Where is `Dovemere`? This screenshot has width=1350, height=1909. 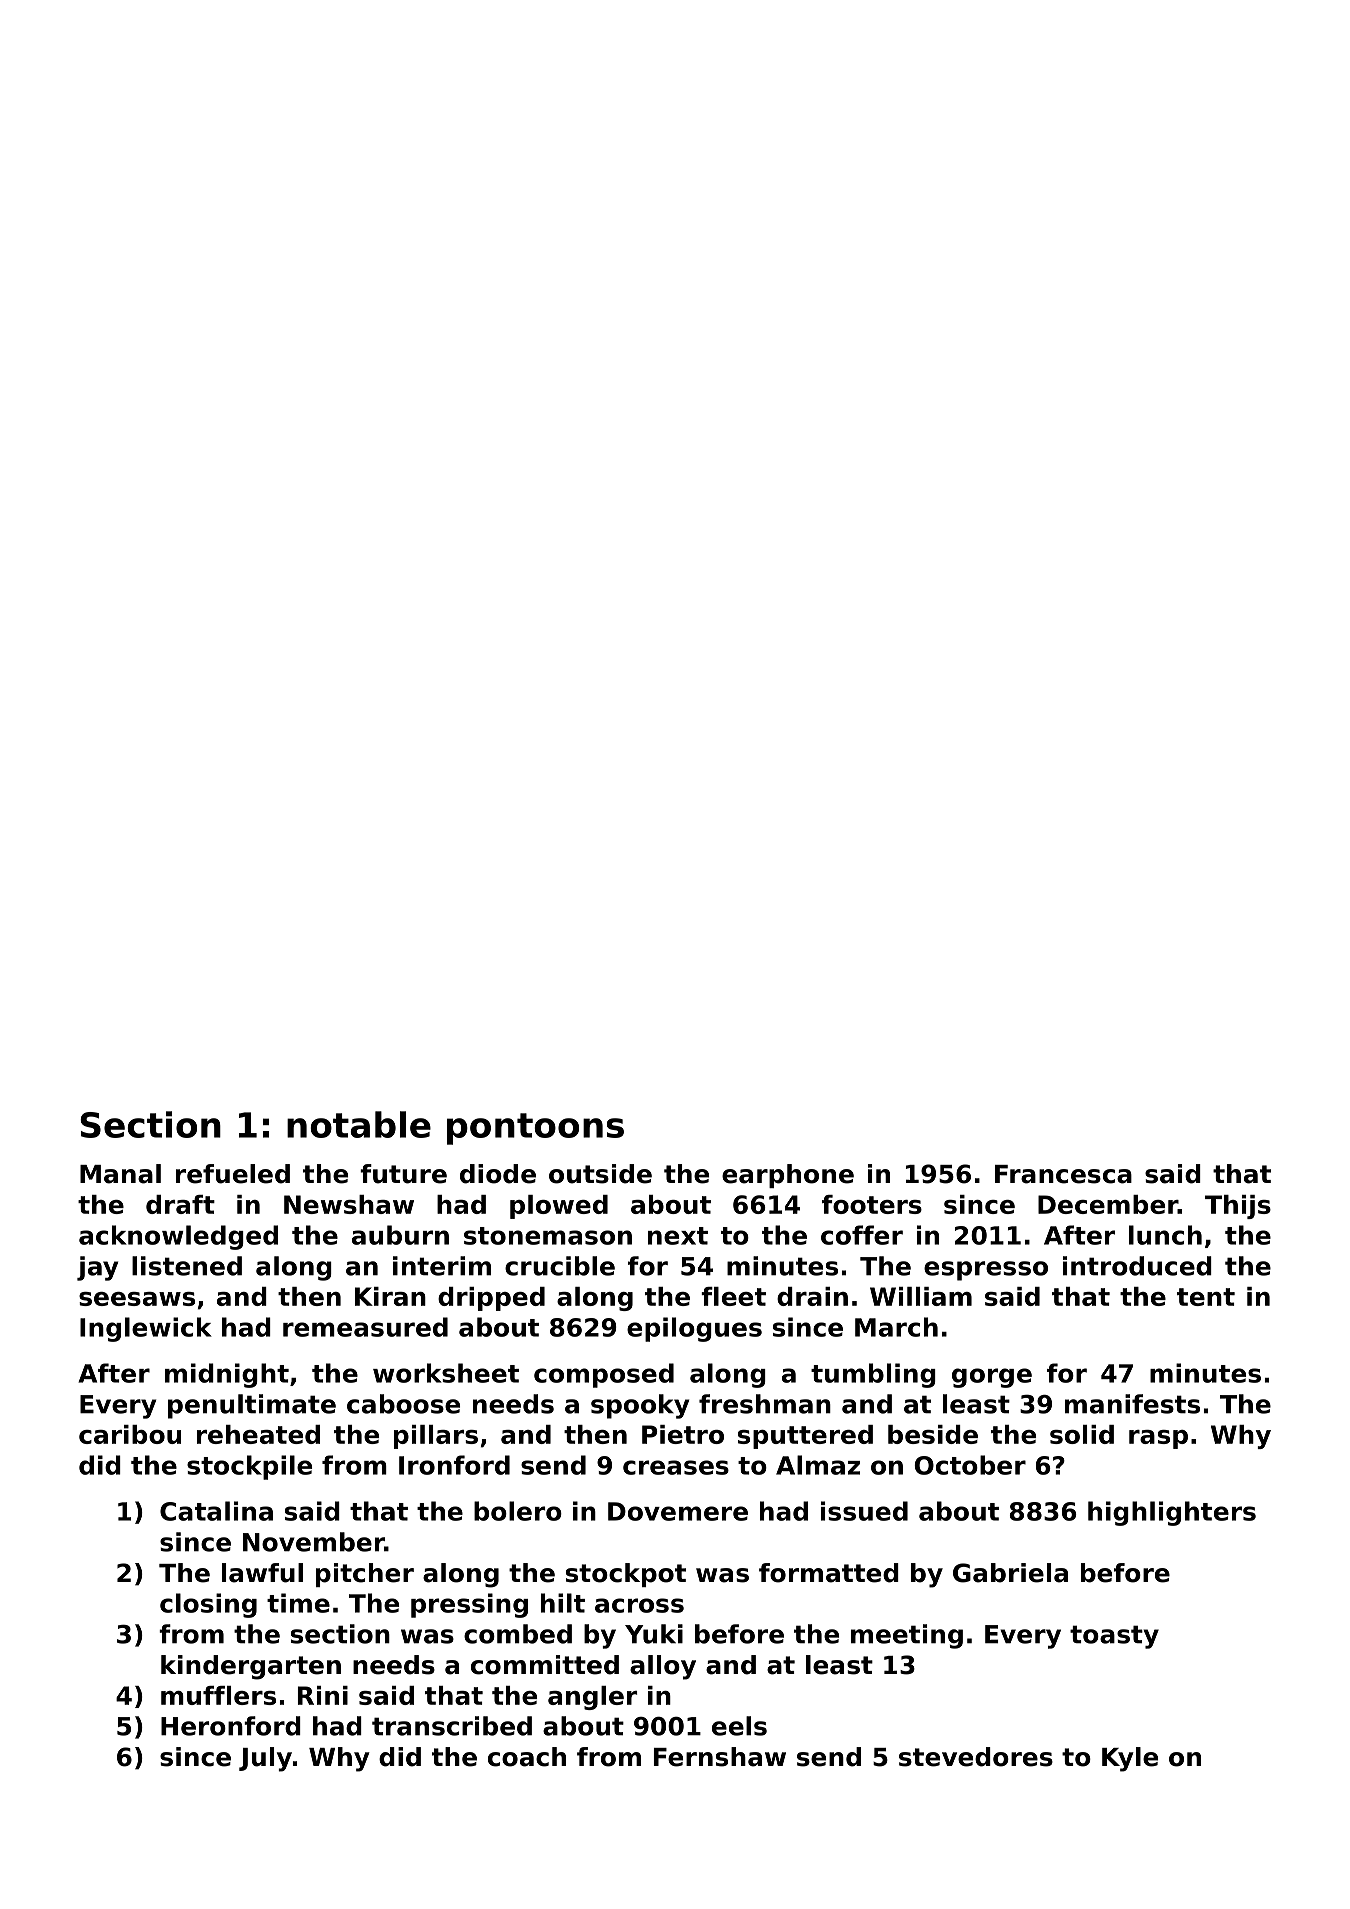
Dovemere is located at coordinates (678, 1511).
